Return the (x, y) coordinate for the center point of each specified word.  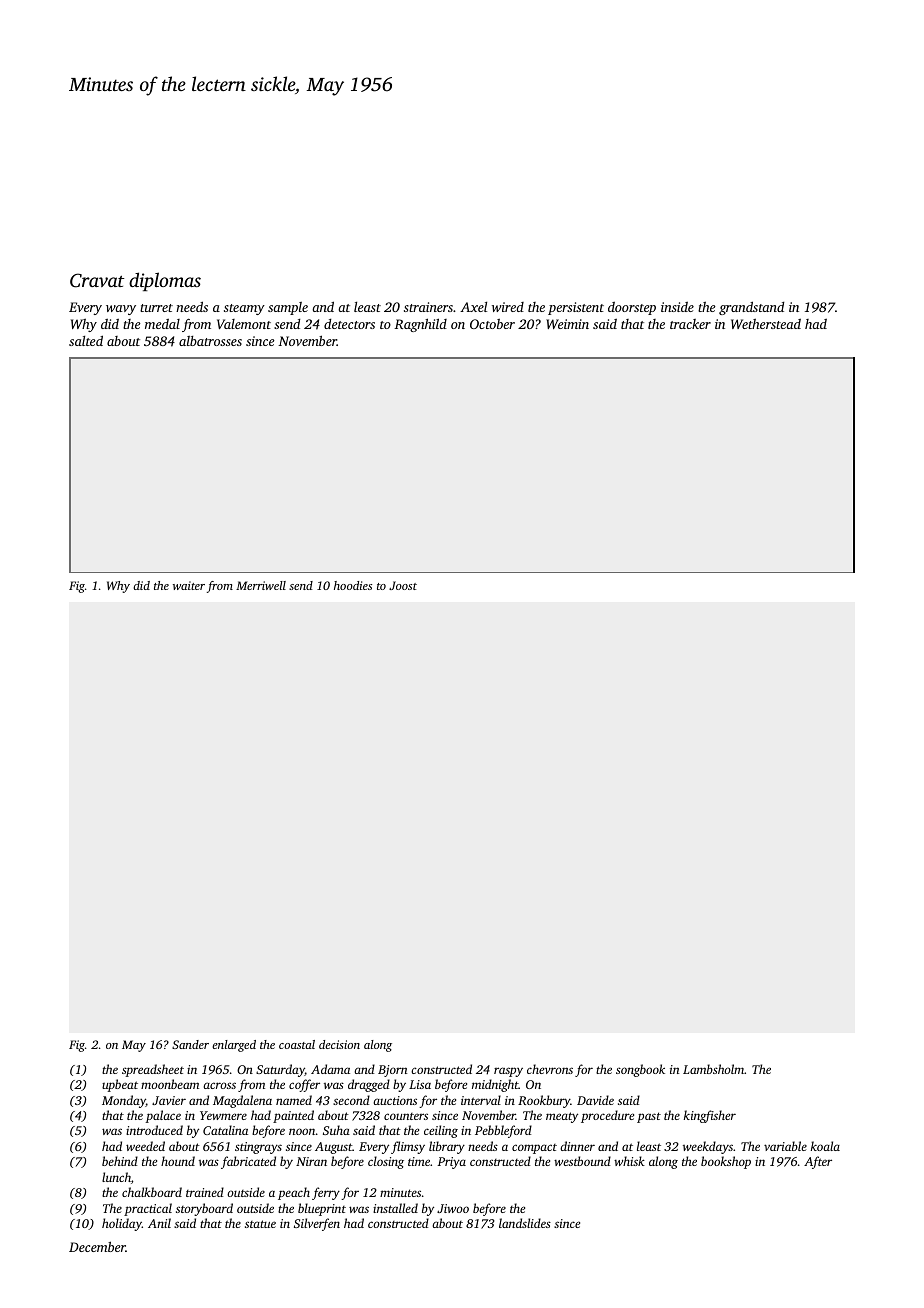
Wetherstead (766, 323)
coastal (297, 1044)
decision (339, 1044)
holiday (122, 1224)
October (492, 324)
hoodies (353, 585)
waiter (189, 585)
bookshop (726, 1162)
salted (86, 340)
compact (534, 1149)
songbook (640, 1070)
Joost (403, 585)
